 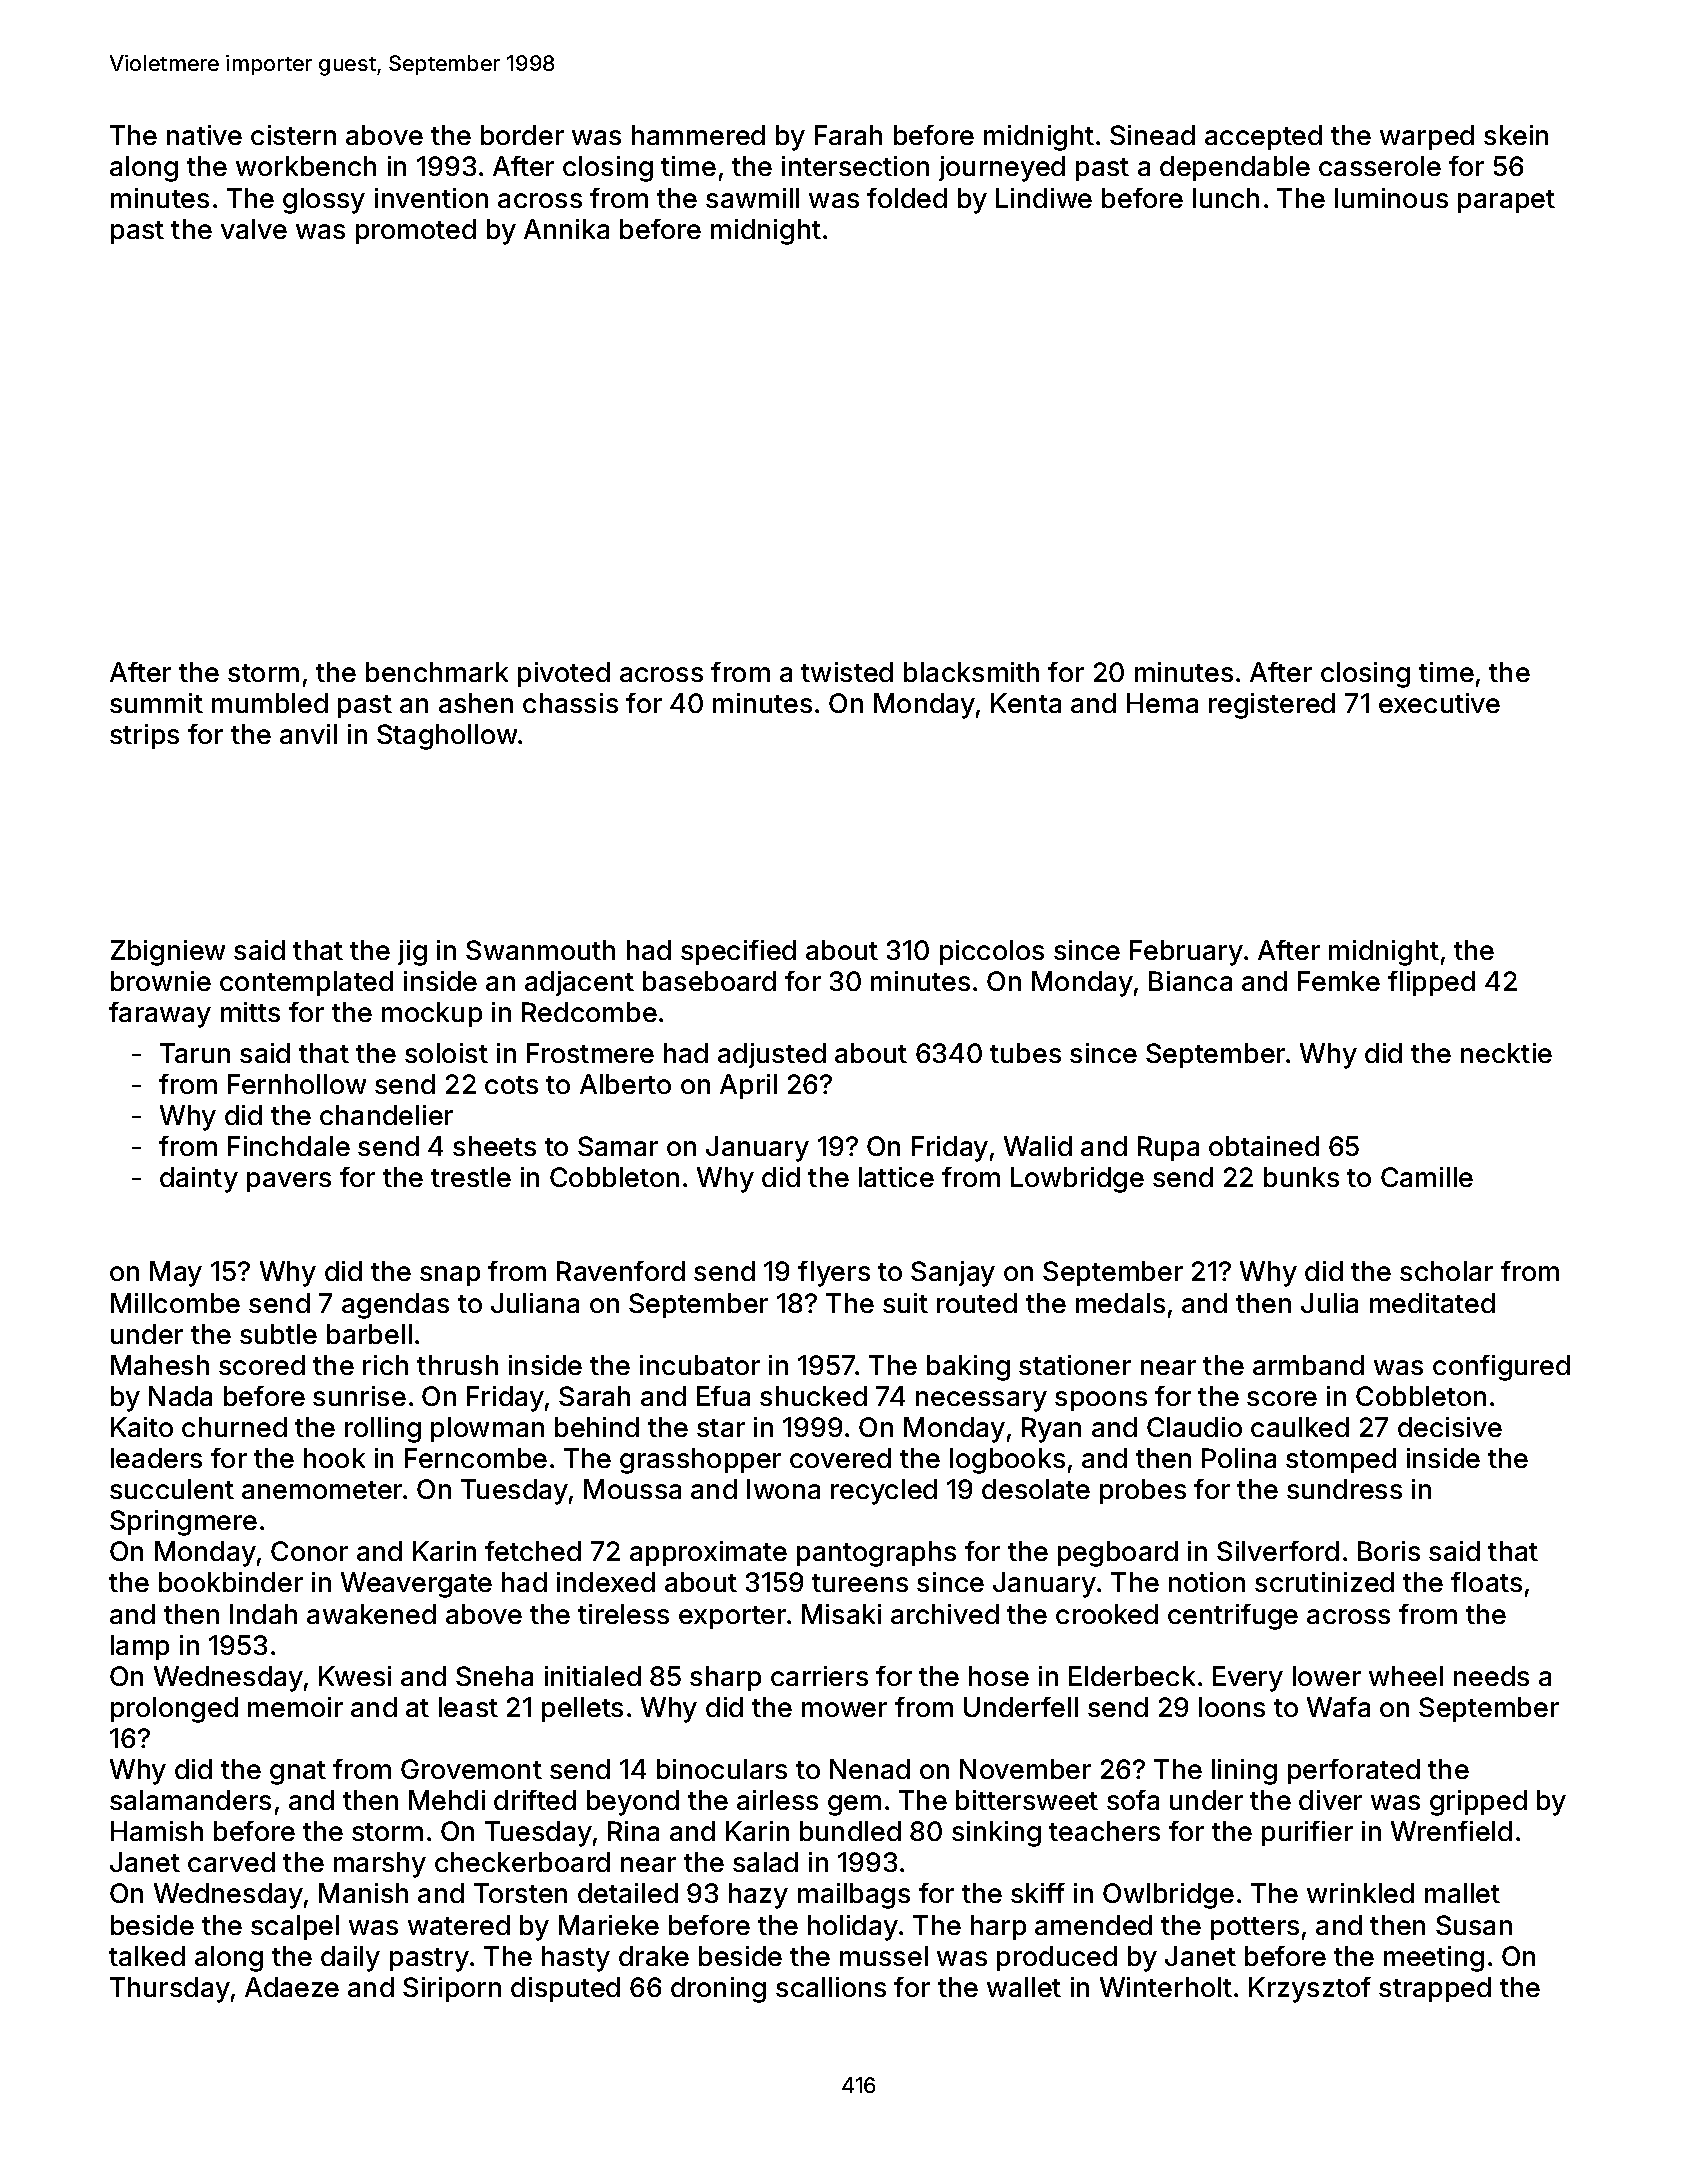 I want to click on Femke, so click(x=1339, y=981).
